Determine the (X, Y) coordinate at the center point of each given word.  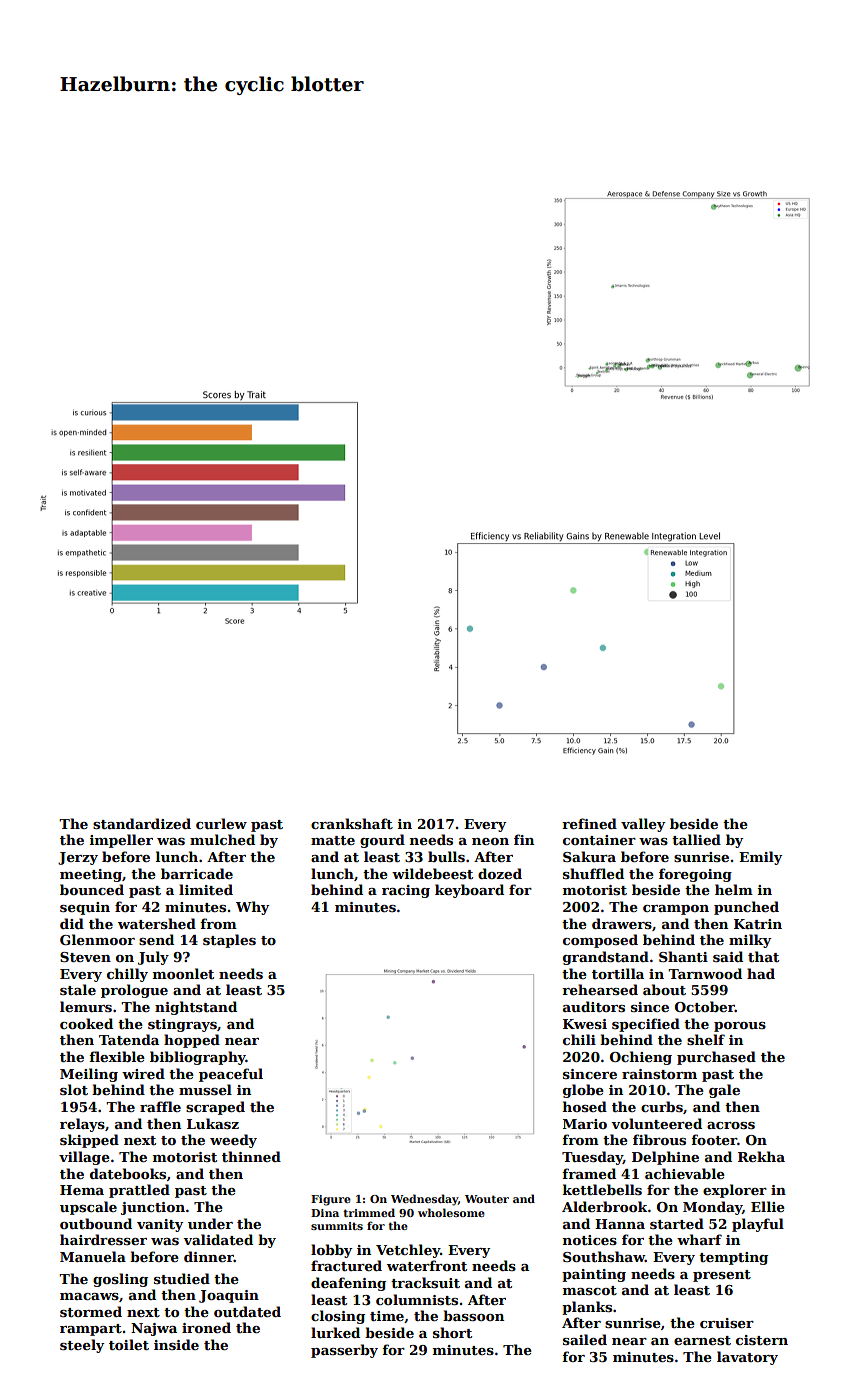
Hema (82, 1190)
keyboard (469, 891)
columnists (417, 1299)
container (599, 840)
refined (589, 823)
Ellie (768, 1206)
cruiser (727, 1323)
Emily (760, 858)
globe (583, 1091)
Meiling (89, 1075)
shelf (706, 1039)
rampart (91, 1330)
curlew (221, 823)
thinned (251, 1156)
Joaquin (229, 1296)
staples (229, 941)
